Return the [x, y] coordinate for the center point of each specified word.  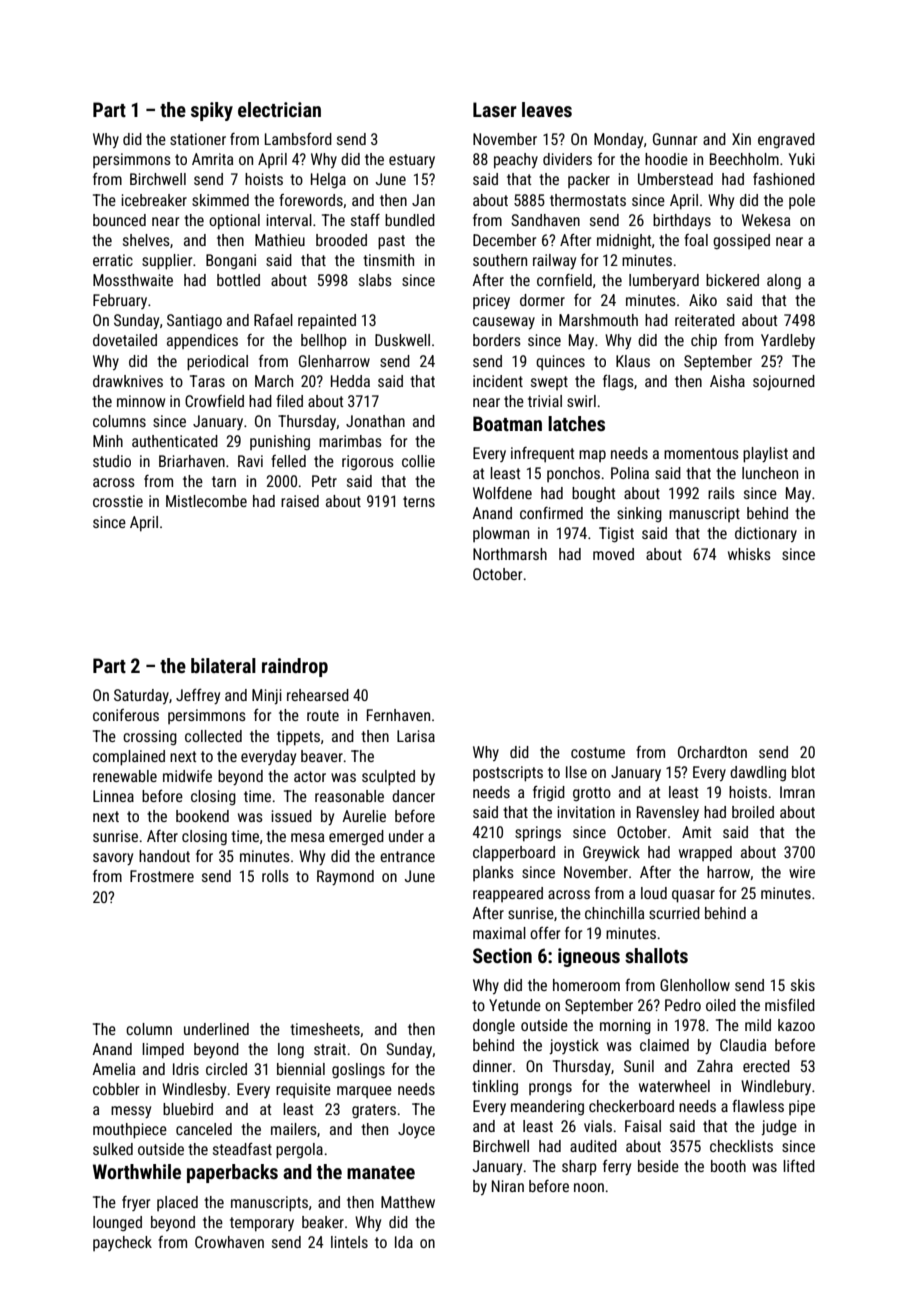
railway [554, 261]
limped [163, 1051]
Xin [741, 139]
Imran [797, 792]
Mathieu [280, 240]
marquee [364, 1092]
